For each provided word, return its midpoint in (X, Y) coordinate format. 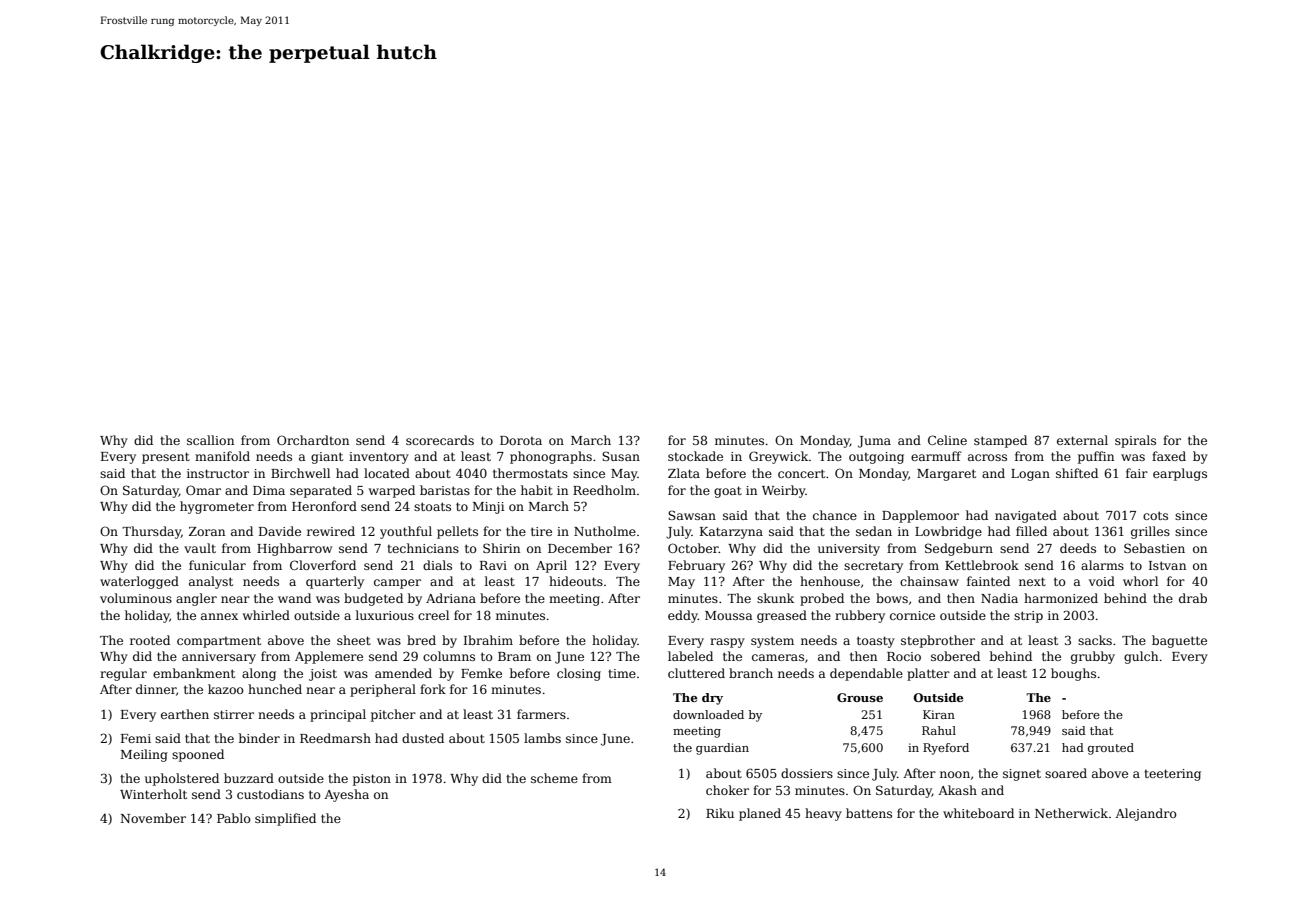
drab (1193, 598)
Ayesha (346, 795)
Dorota (521, 440)
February (696, 566)
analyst (211, 582)
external (1082, 440)
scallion (210, 440)
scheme (554, 778)
